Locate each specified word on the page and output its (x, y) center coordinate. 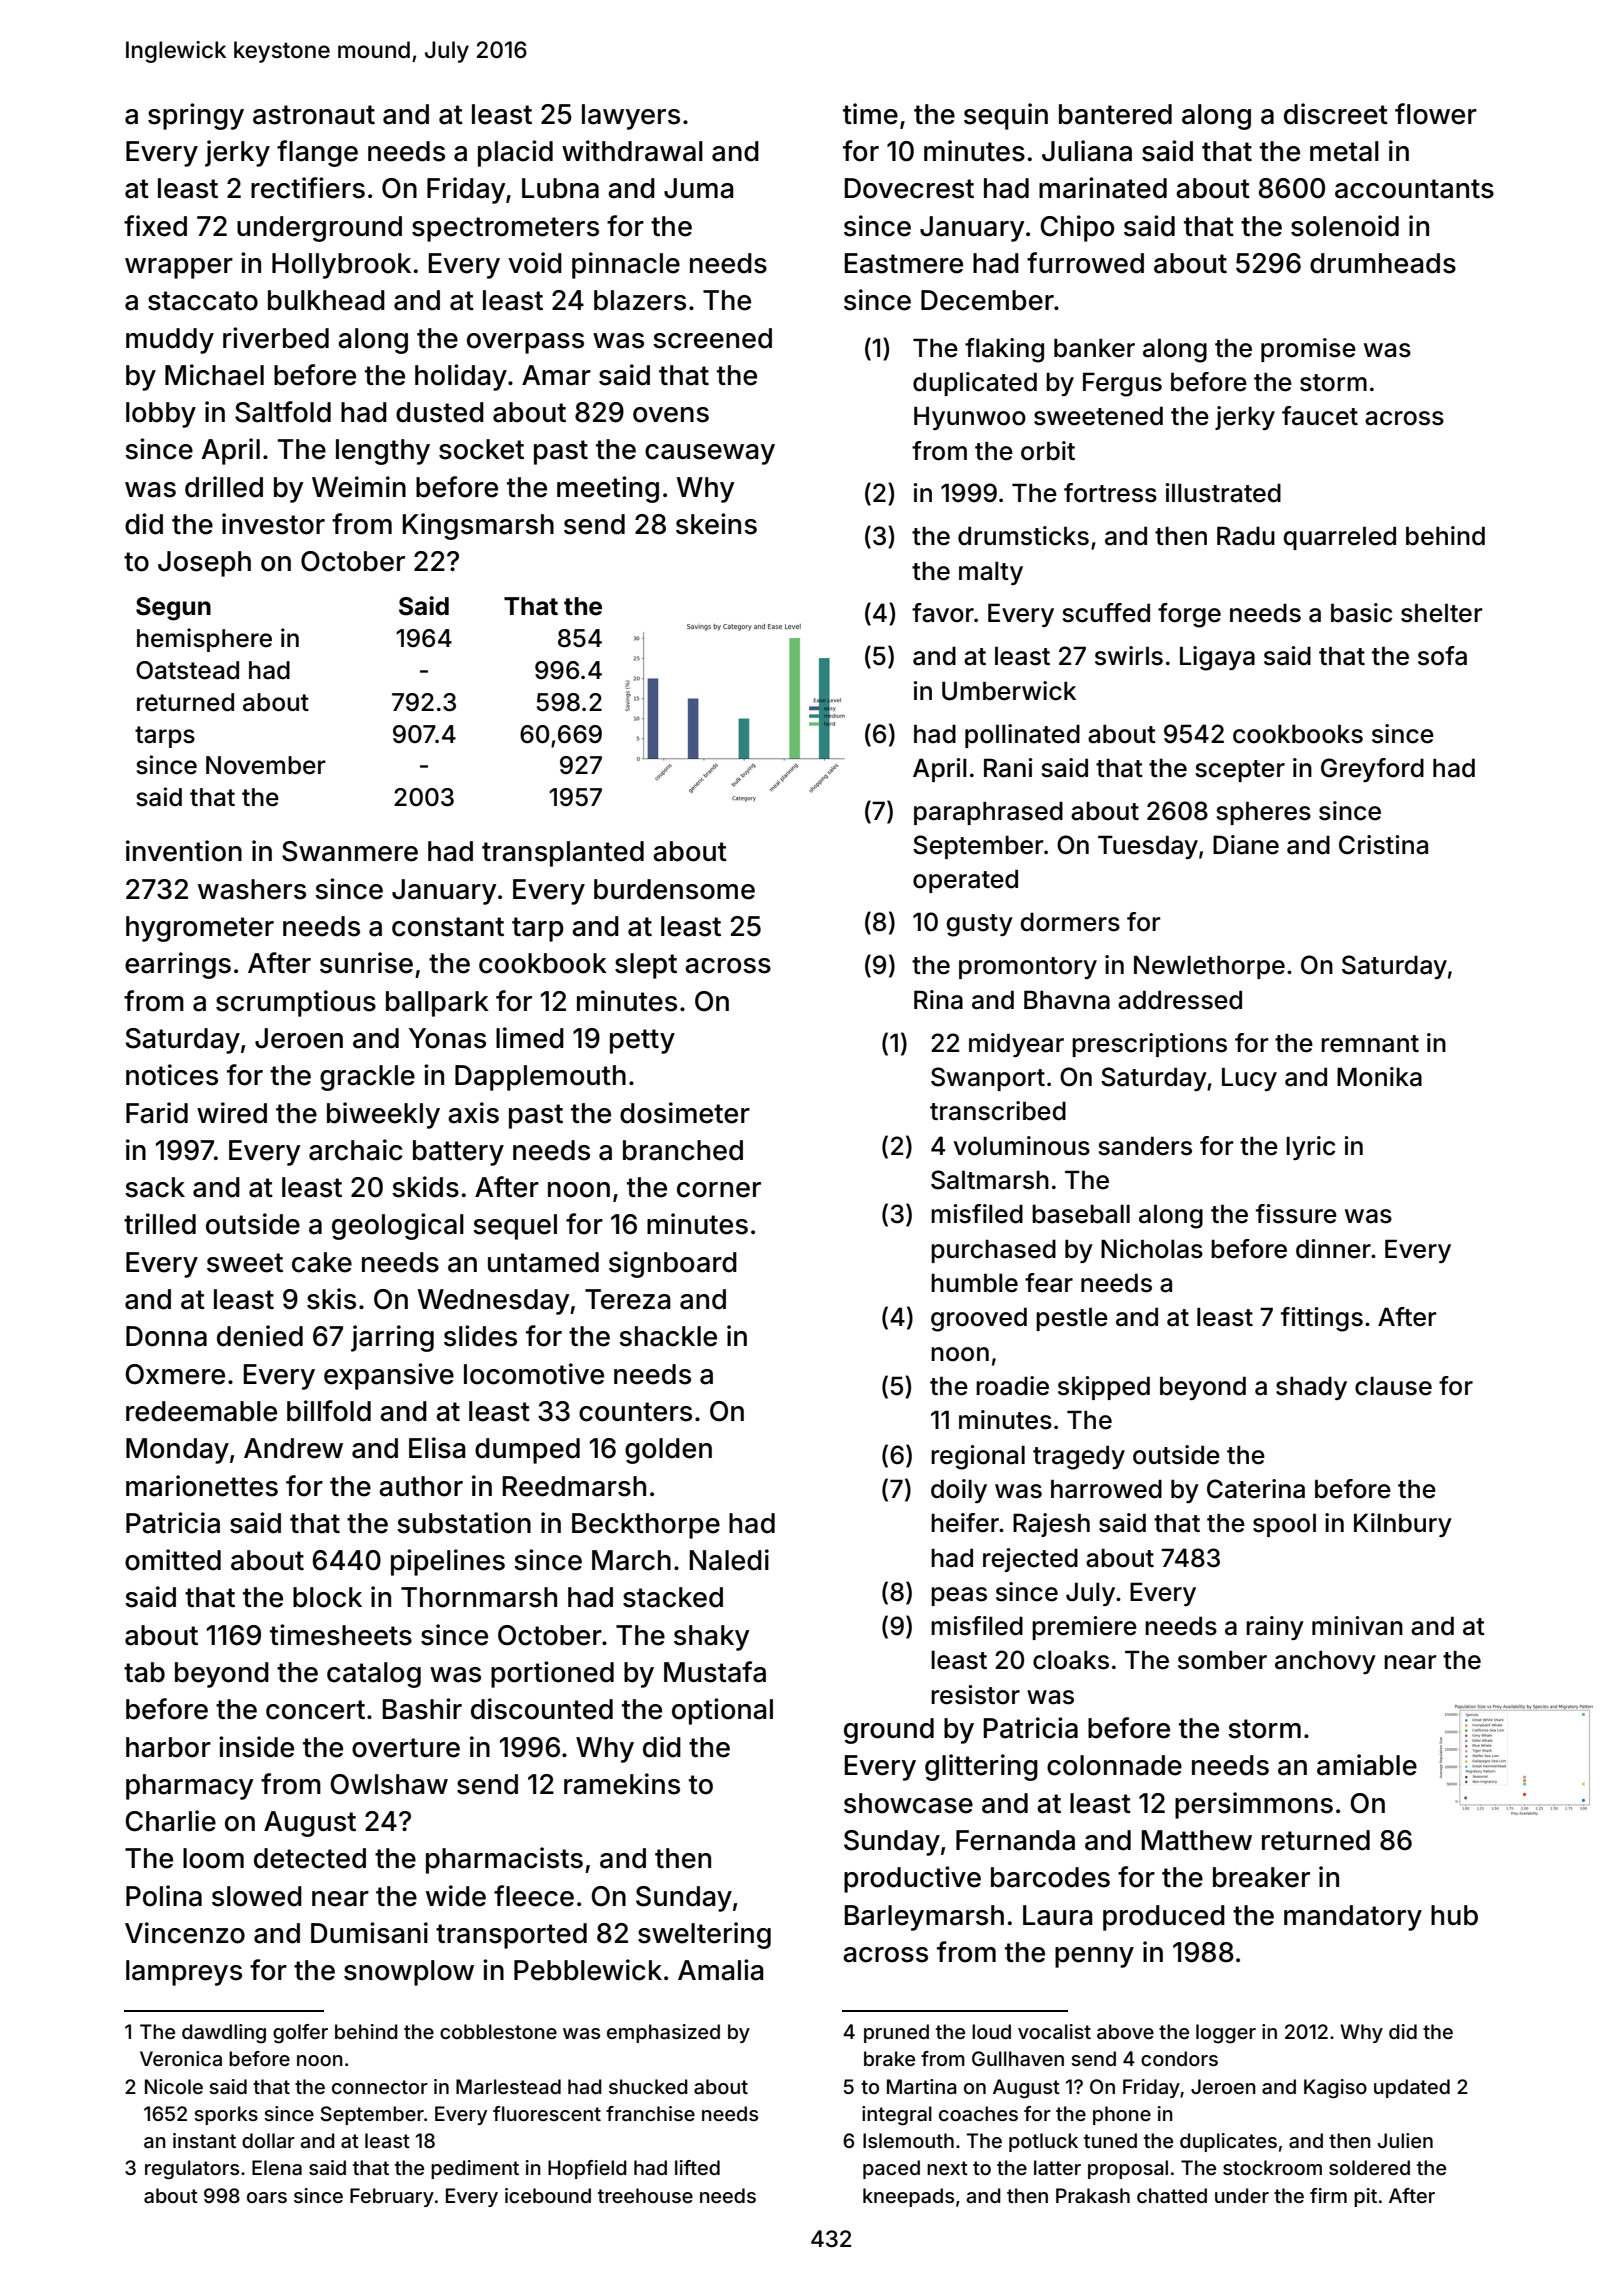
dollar (268, 2141)
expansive (389, 1376)
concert (315, 1710)
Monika (1379, 1077)
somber (1222, 1660)
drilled (224, 487)
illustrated (1223, 493)
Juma (699, 188)
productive (912, 1879)
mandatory (1353, 1918)
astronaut (314, 115)
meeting (608, 489)
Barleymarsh (924, 1918)
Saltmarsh (990, 1180)
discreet (1336, 114)
